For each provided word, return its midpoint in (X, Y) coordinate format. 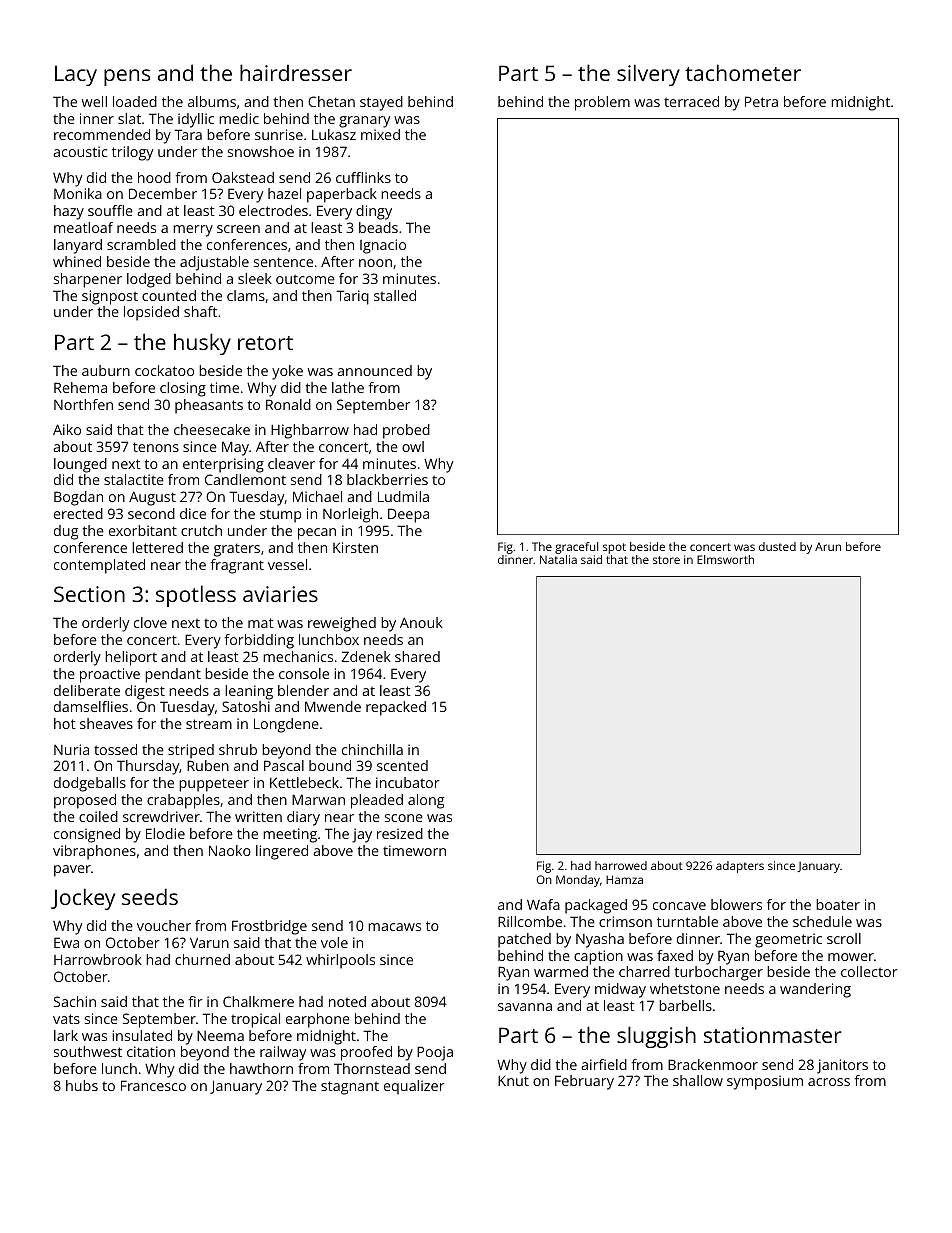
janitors (842, 1066)
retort (265, 343)
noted (347, 1001)
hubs (82, 1085)
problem (602, 103)
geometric (788, 940)
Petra (761, 101)
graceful (576, 548)
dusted (777, 546)
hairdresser (296, 72)
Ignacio (383, 246)
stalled (395, 295)
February (584, 1082)
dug (66, 532)
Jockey (83, 899)
